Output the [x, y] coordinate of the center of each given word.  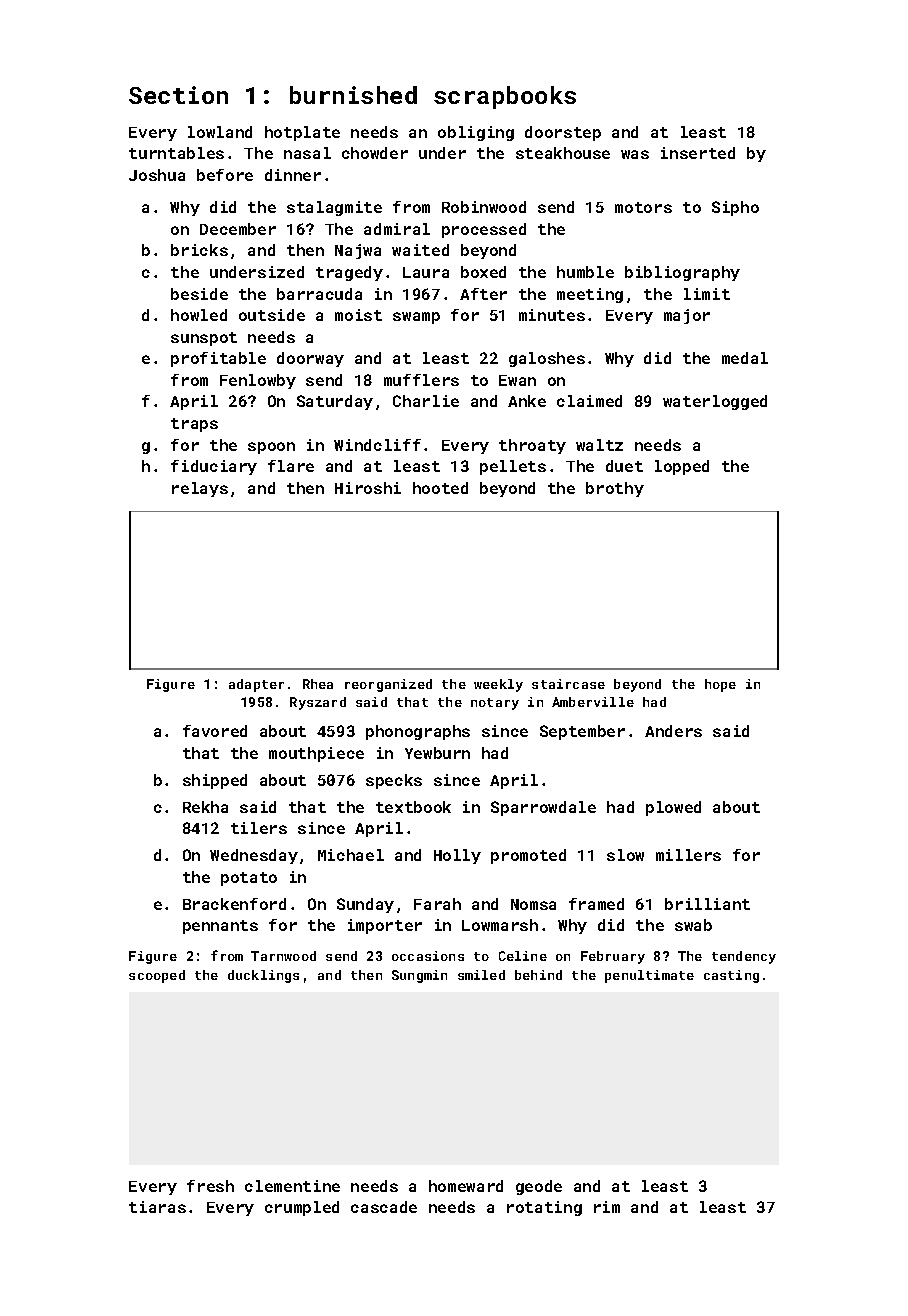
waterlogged [715, 402]
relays [200, 489]
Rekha [205, 807]
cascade [384, 1207]
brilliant [707, 904]
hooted [440, 488]
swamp [416, 318]
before [225, 175]
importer [385, 926]
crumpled [302, 1208]
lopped [682, 467]
